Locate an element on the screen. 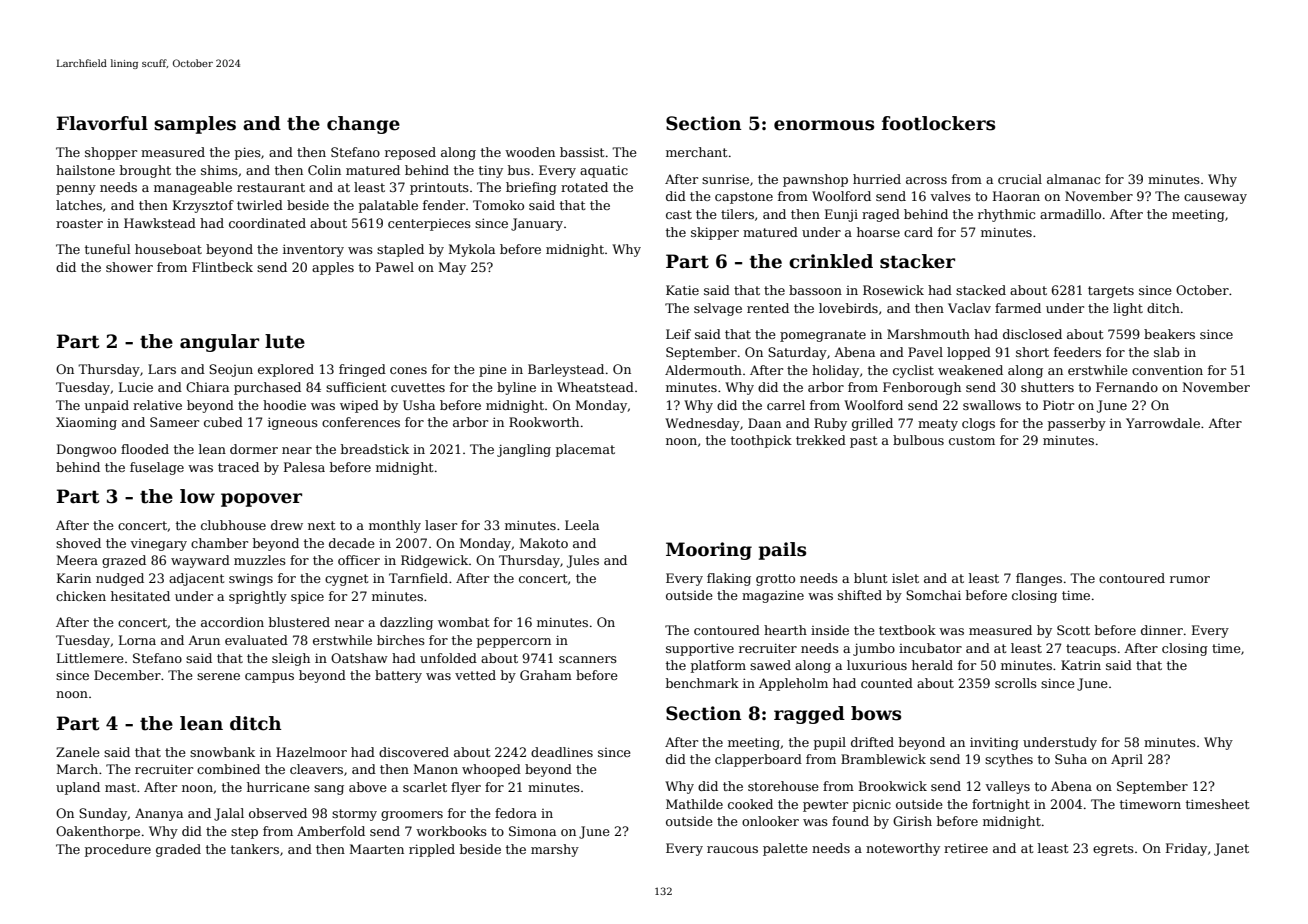 Image resolution: width=1308 pixels, height=924 pixels. deadlines is located at coordinates (562, 752).
